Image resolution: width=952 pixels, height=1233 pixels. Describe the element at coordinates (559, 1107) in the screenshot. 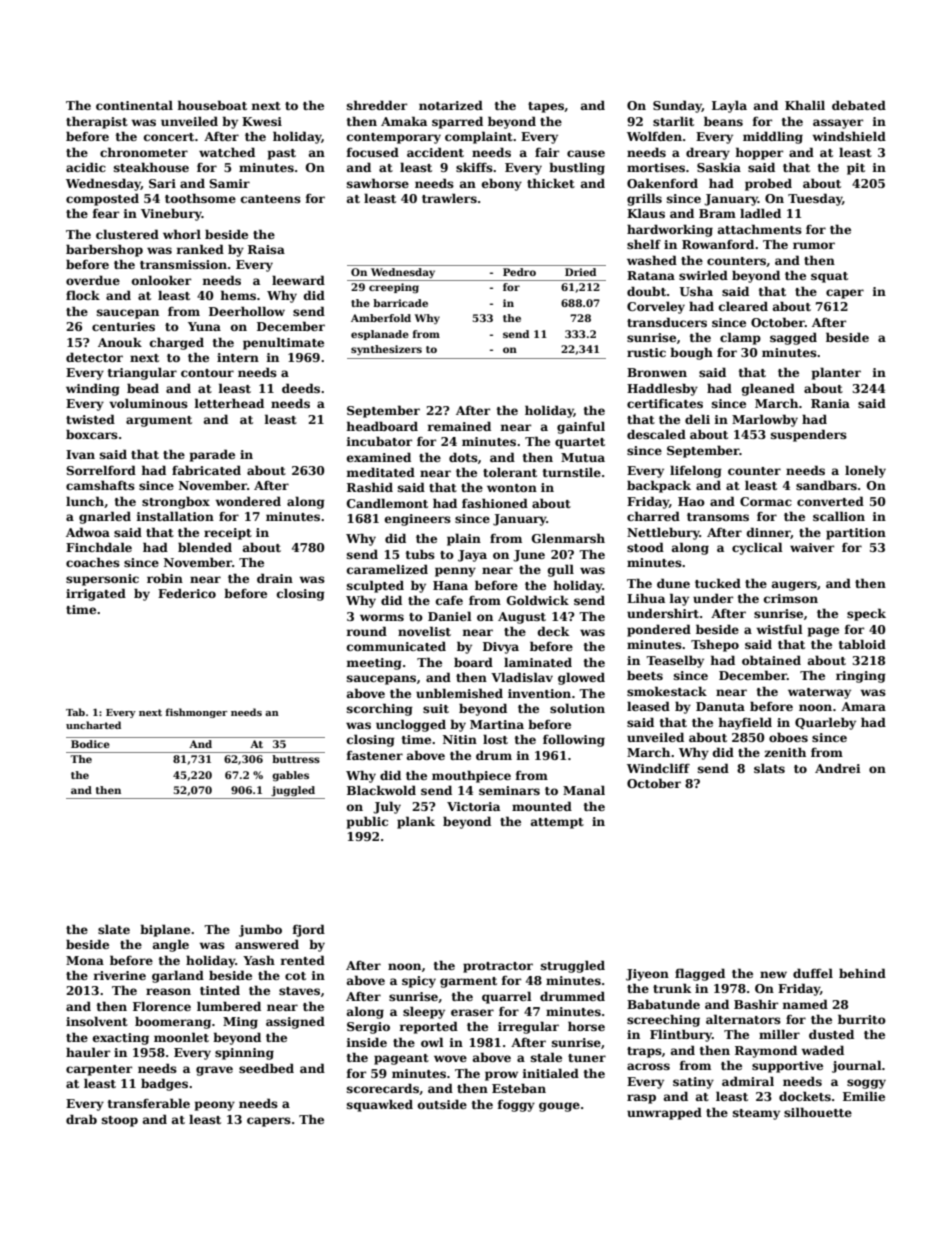

I see `gouge` at that location.
